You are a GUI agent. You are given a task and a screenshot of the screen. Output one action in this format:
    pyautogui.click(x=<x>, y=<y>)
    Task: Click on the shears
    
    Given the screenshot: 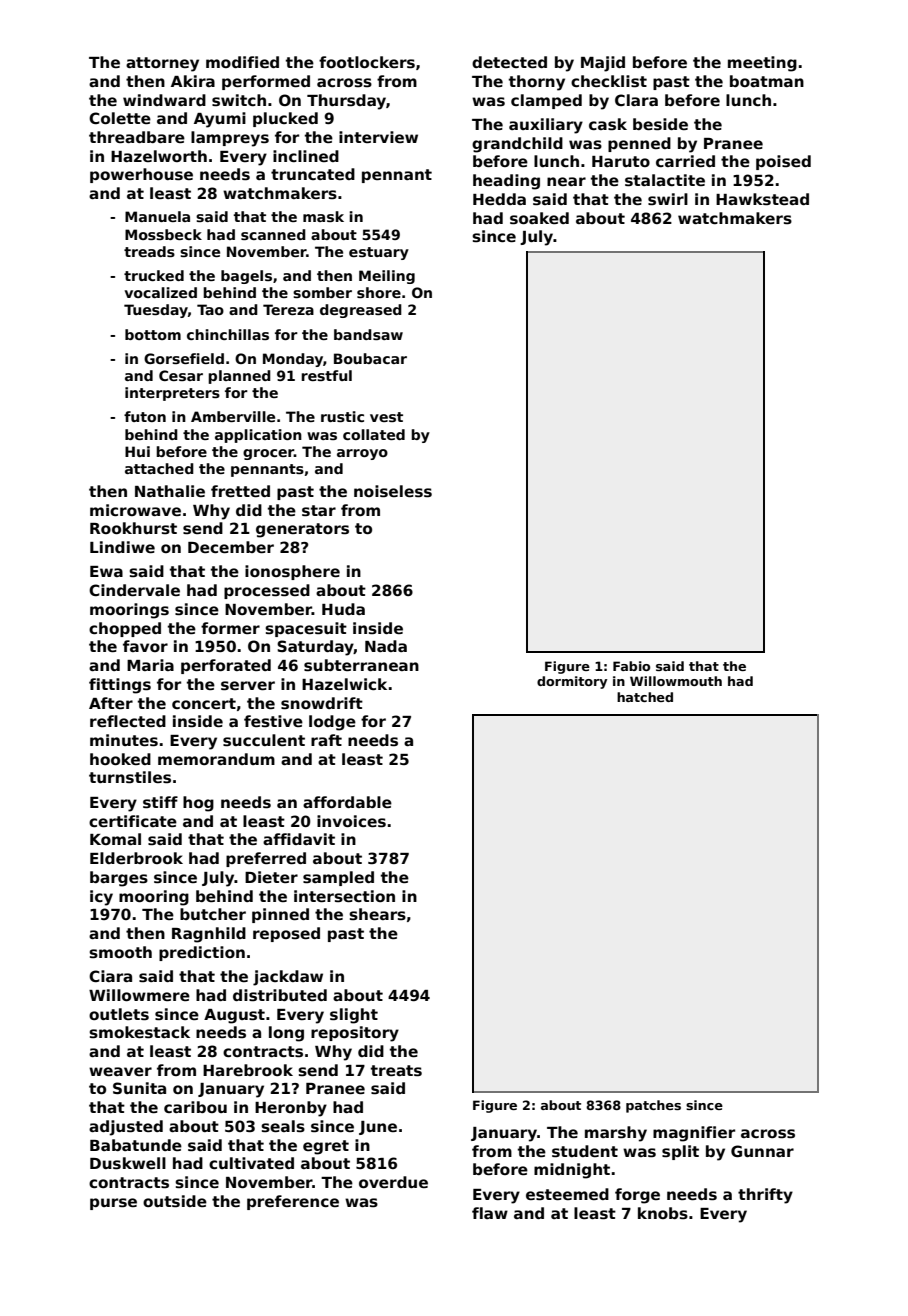 What is the action you would take?
    pyautogui.click(x=377, y=914)
